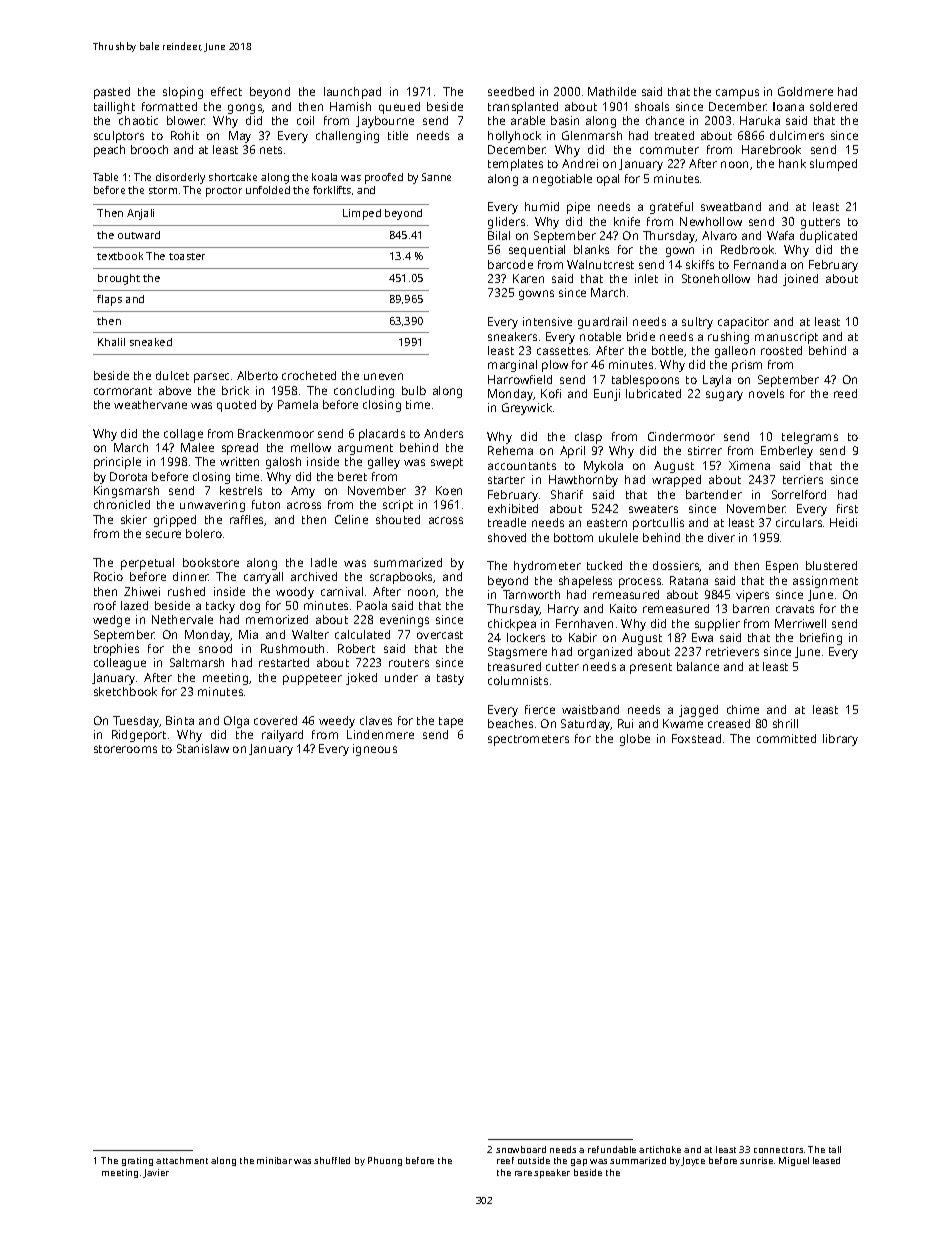 The width and height of the screenshot is (952, 1233). Describe the element at coordinates (443, 433) in the screenshot. I see `Anders` at that location.
